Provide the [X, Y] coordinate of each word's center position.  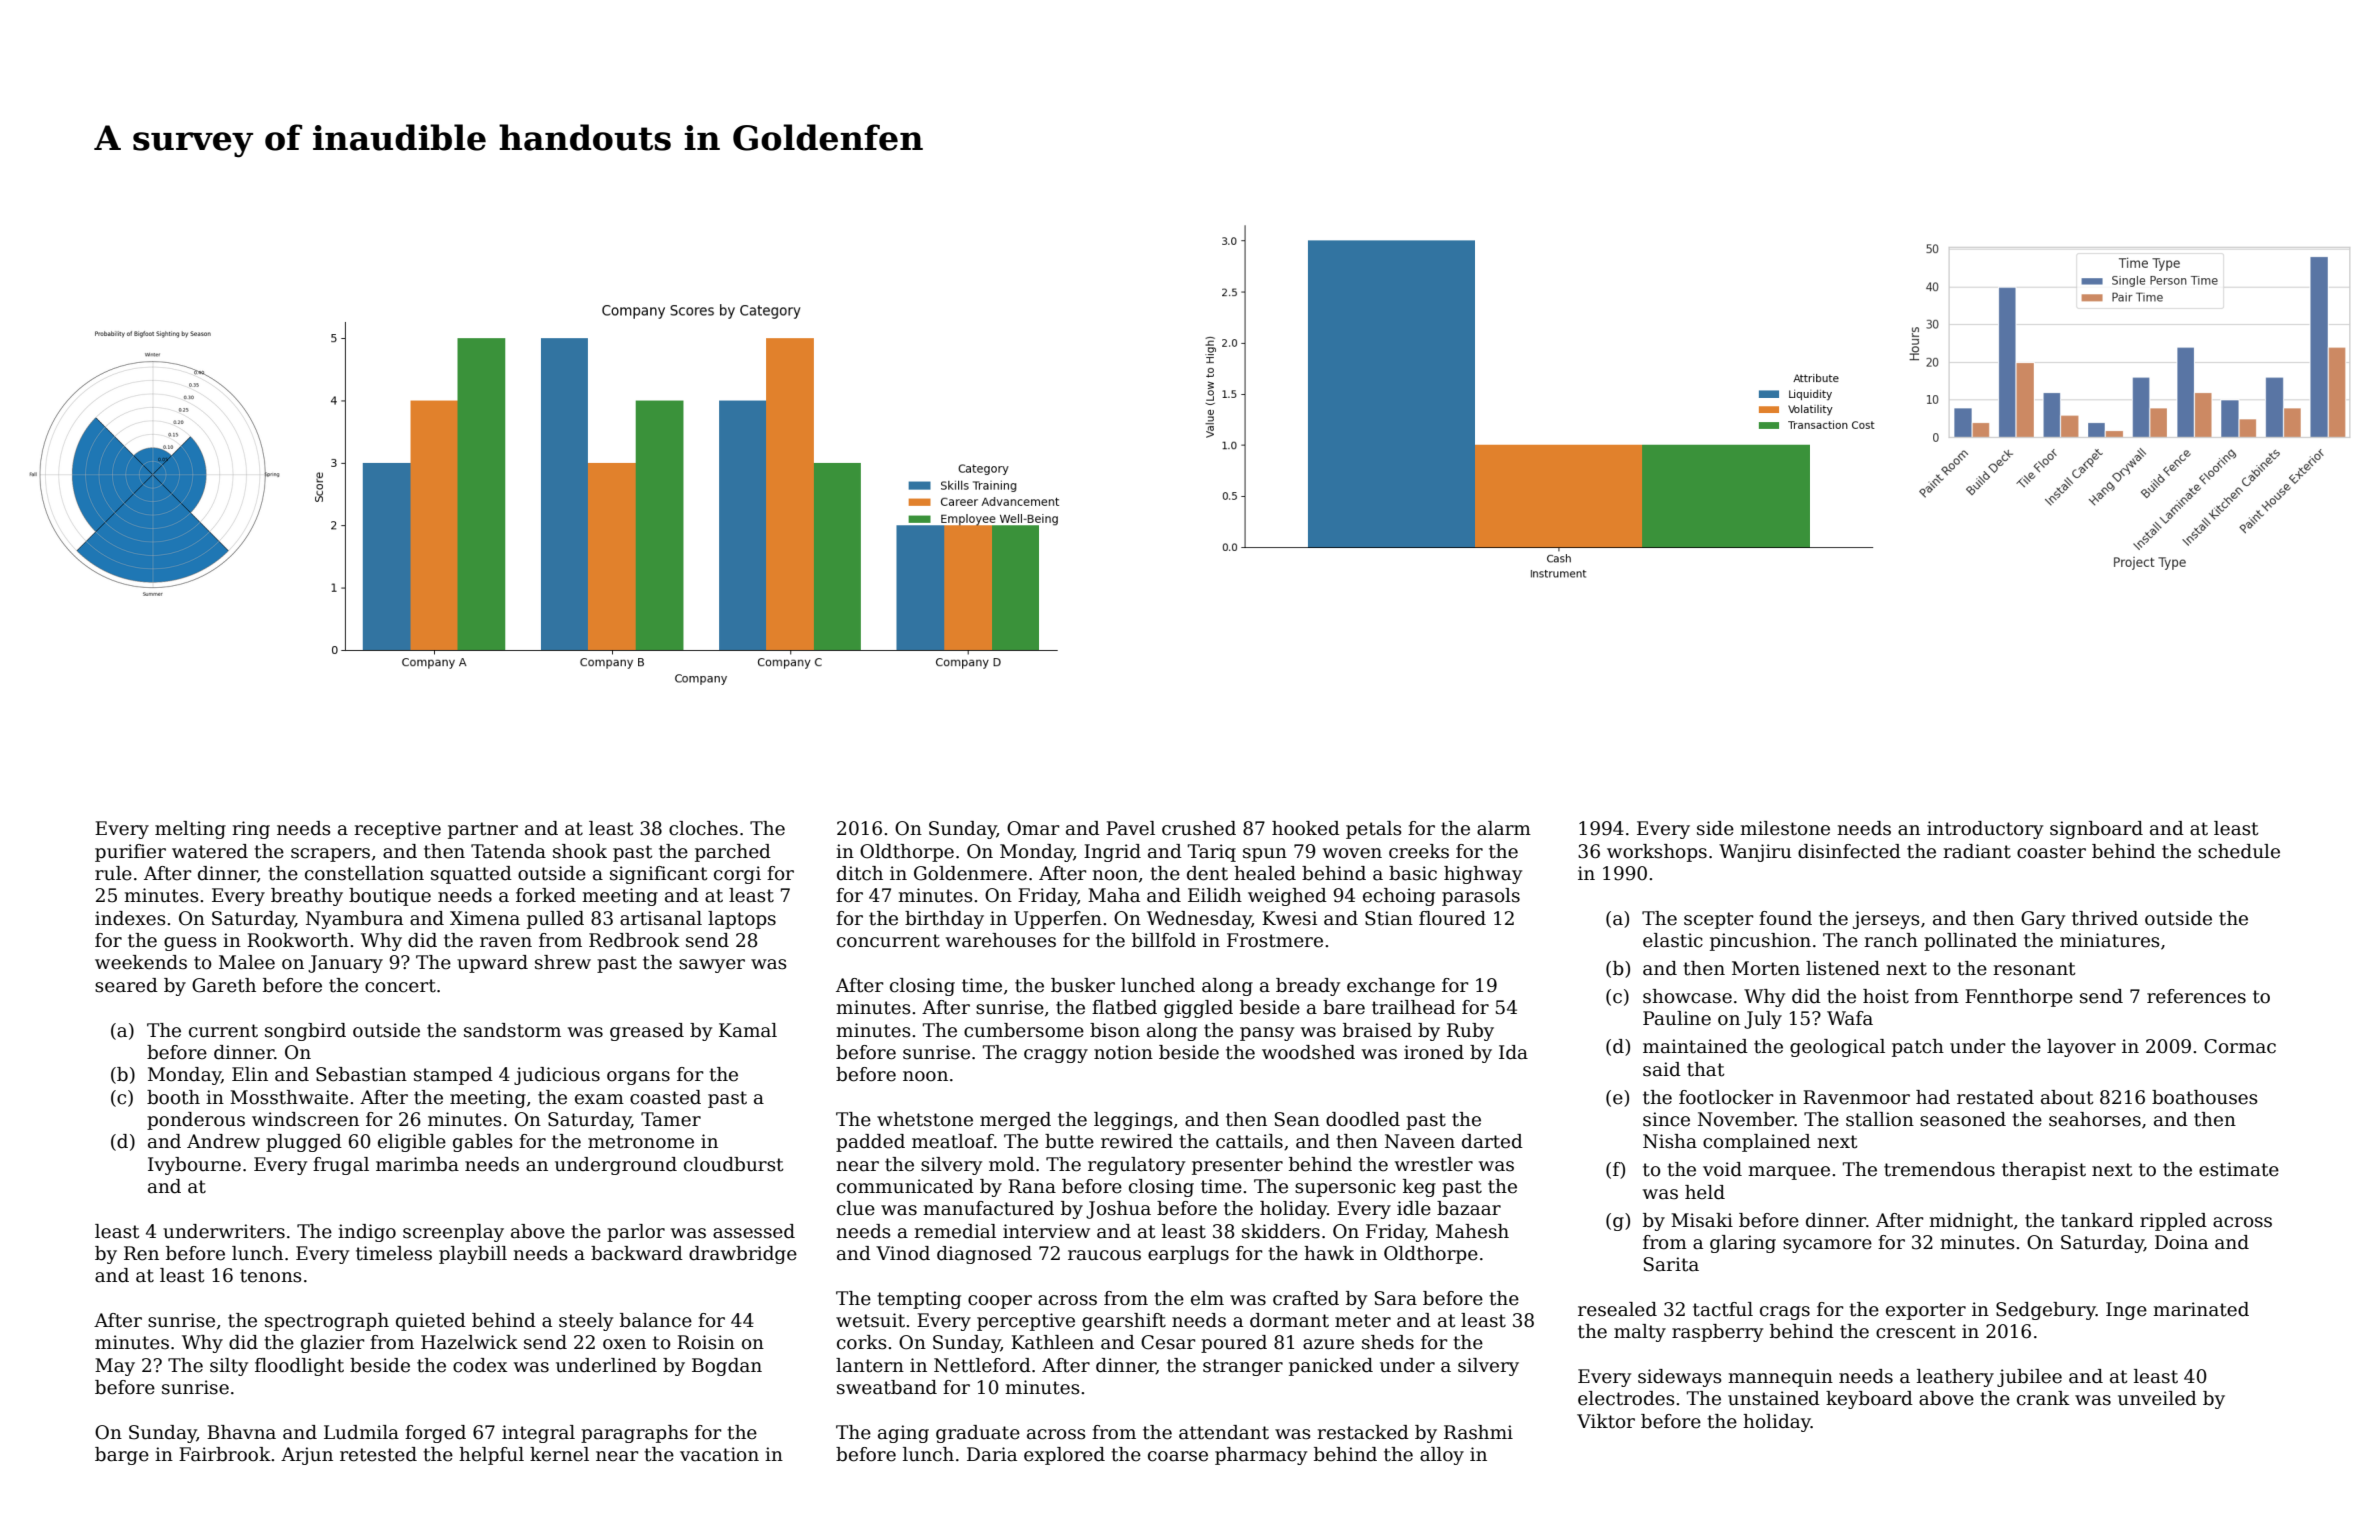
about [2067, 1097]
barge [122, 1456]
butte [1069, 1141]
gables [483, 1143]
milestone [1785, 828]
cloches [703, 828]
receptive [397, 830]
